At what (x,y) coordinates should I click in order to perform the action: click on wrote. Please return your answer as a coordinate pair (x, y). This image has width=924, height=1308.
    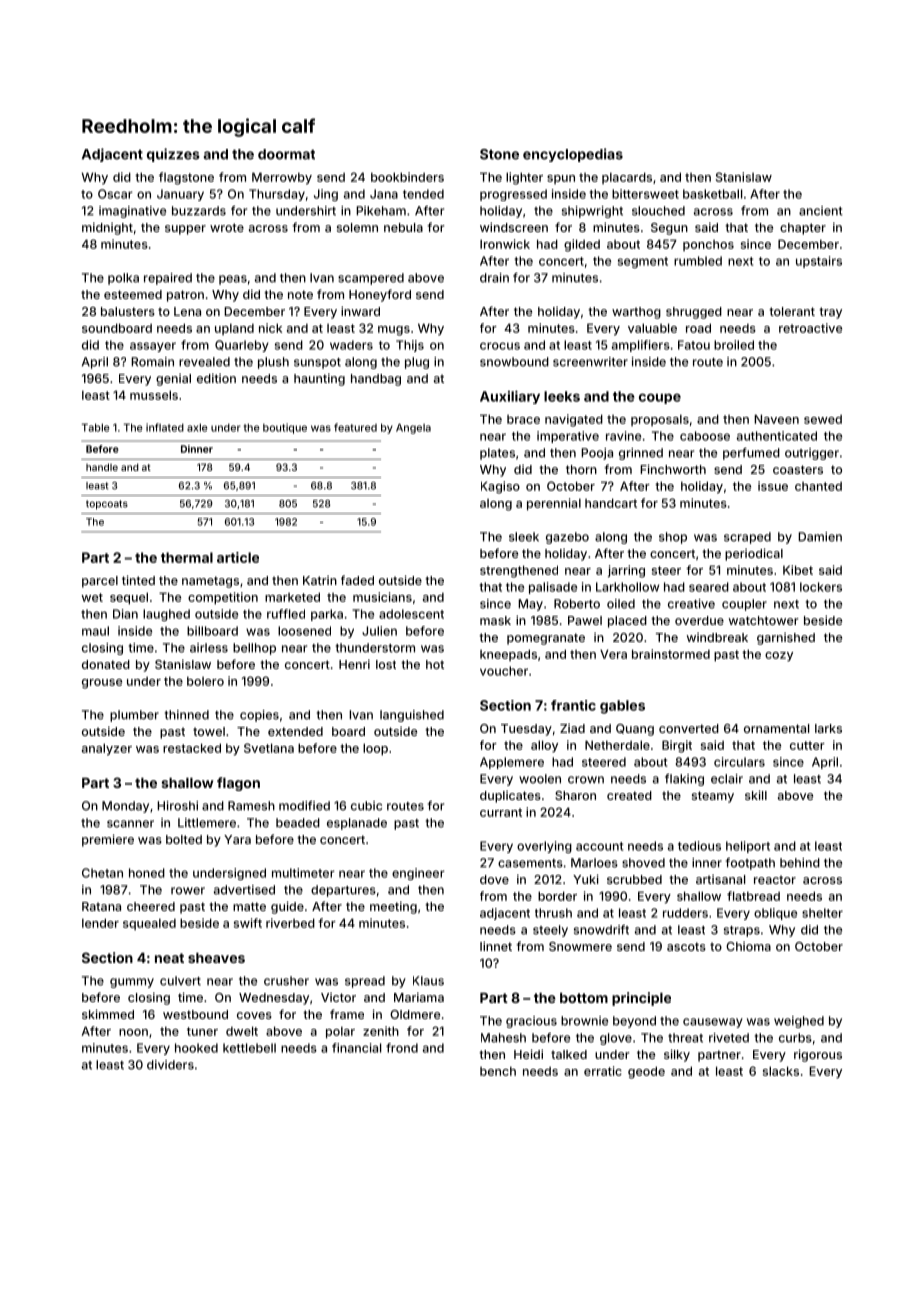
    Looking at the image, I should click on (227, 227).
